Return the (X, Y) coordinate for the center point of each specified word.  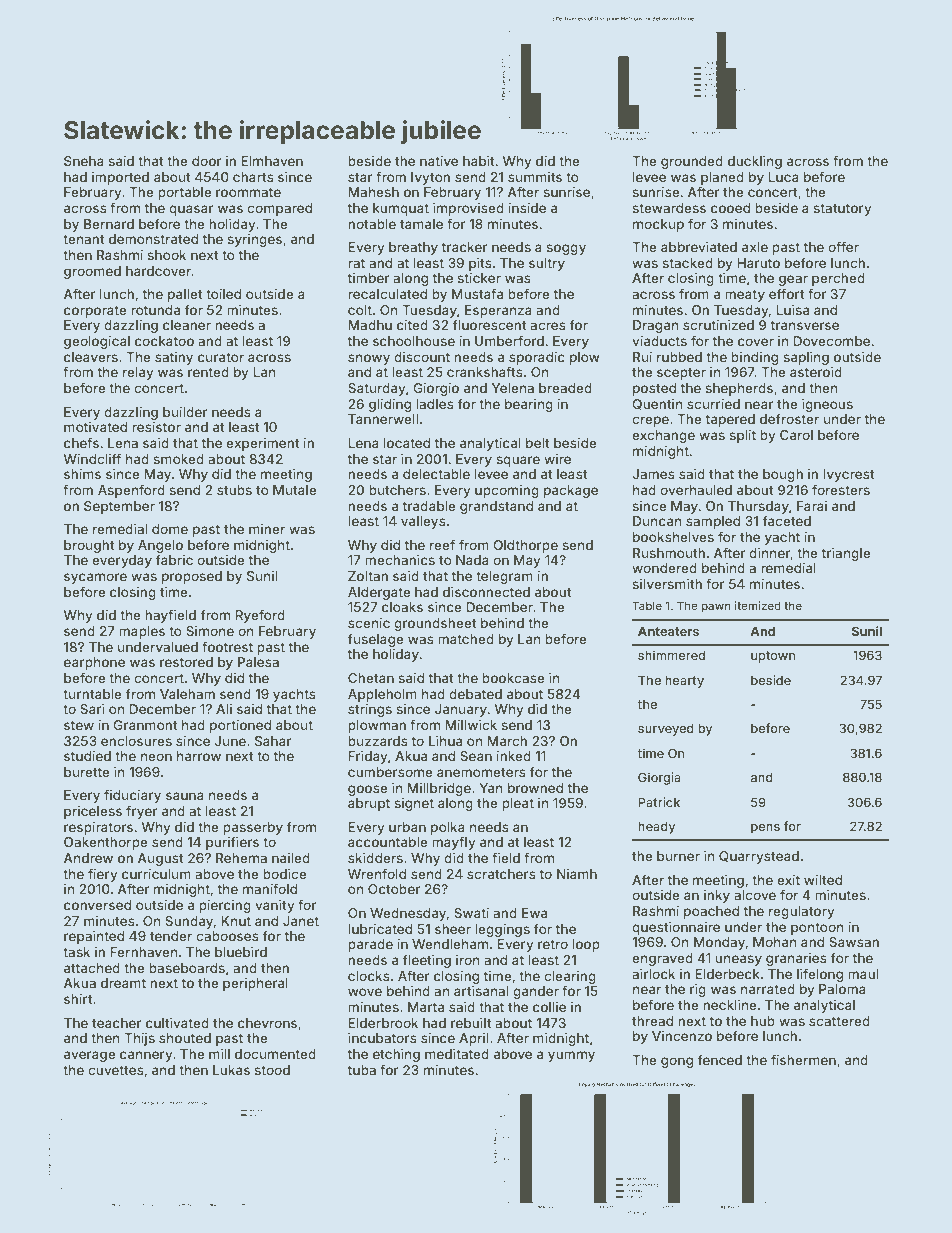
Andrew (88, 858)
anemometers (481, 772)
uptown (773, 657)
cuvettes (116, 1070)
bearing (529, 405)
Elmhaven (272, 161)
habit (479, 161)
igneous (827, 405)
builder (185, 412)
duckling (755, 162)
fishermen (803, 1059)
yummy (571, 1056)
